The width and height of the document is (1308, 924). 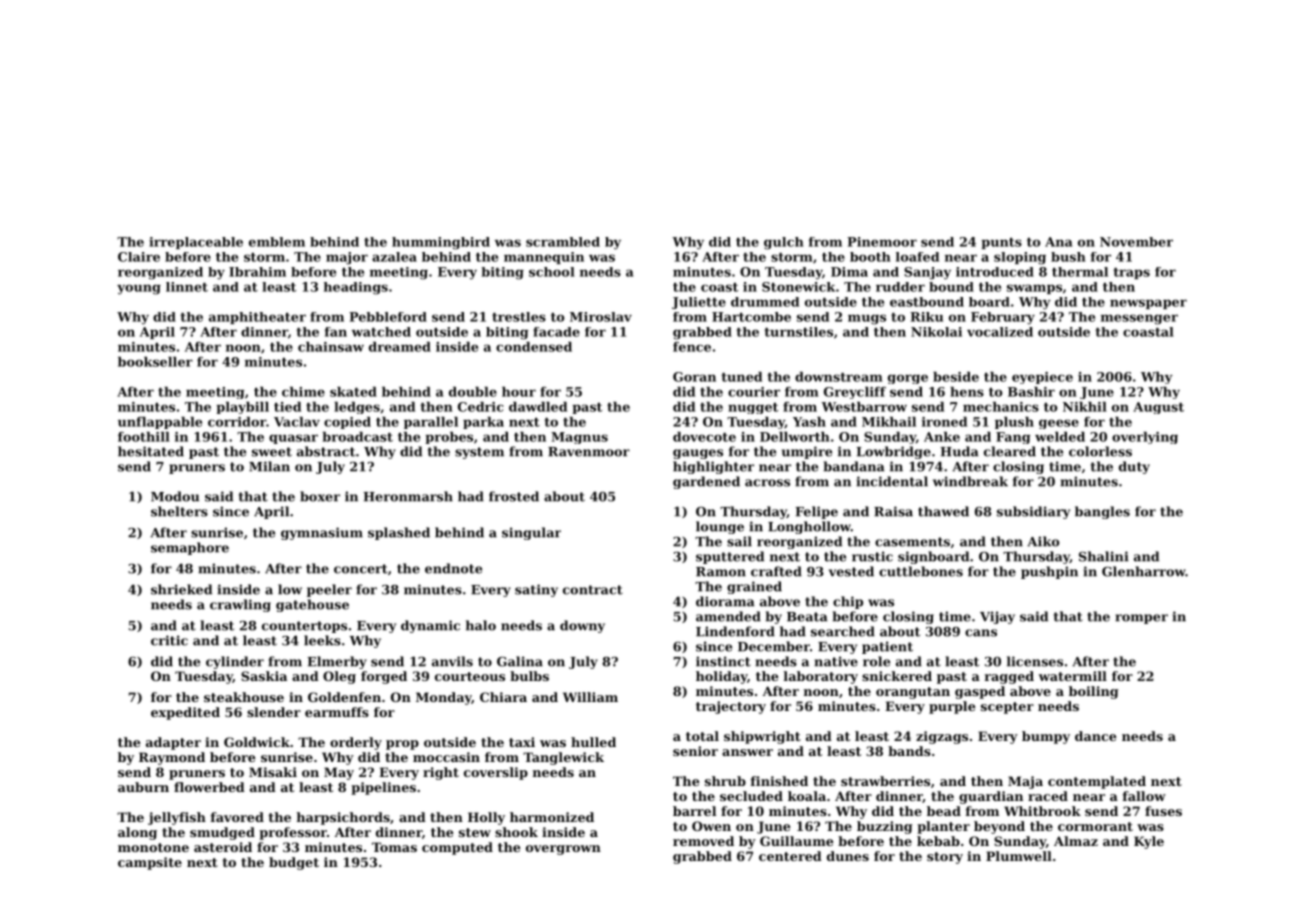 What do you see at coordinates (294, 863) in the document?
I see `budget` at bounding box center [294, 863].
